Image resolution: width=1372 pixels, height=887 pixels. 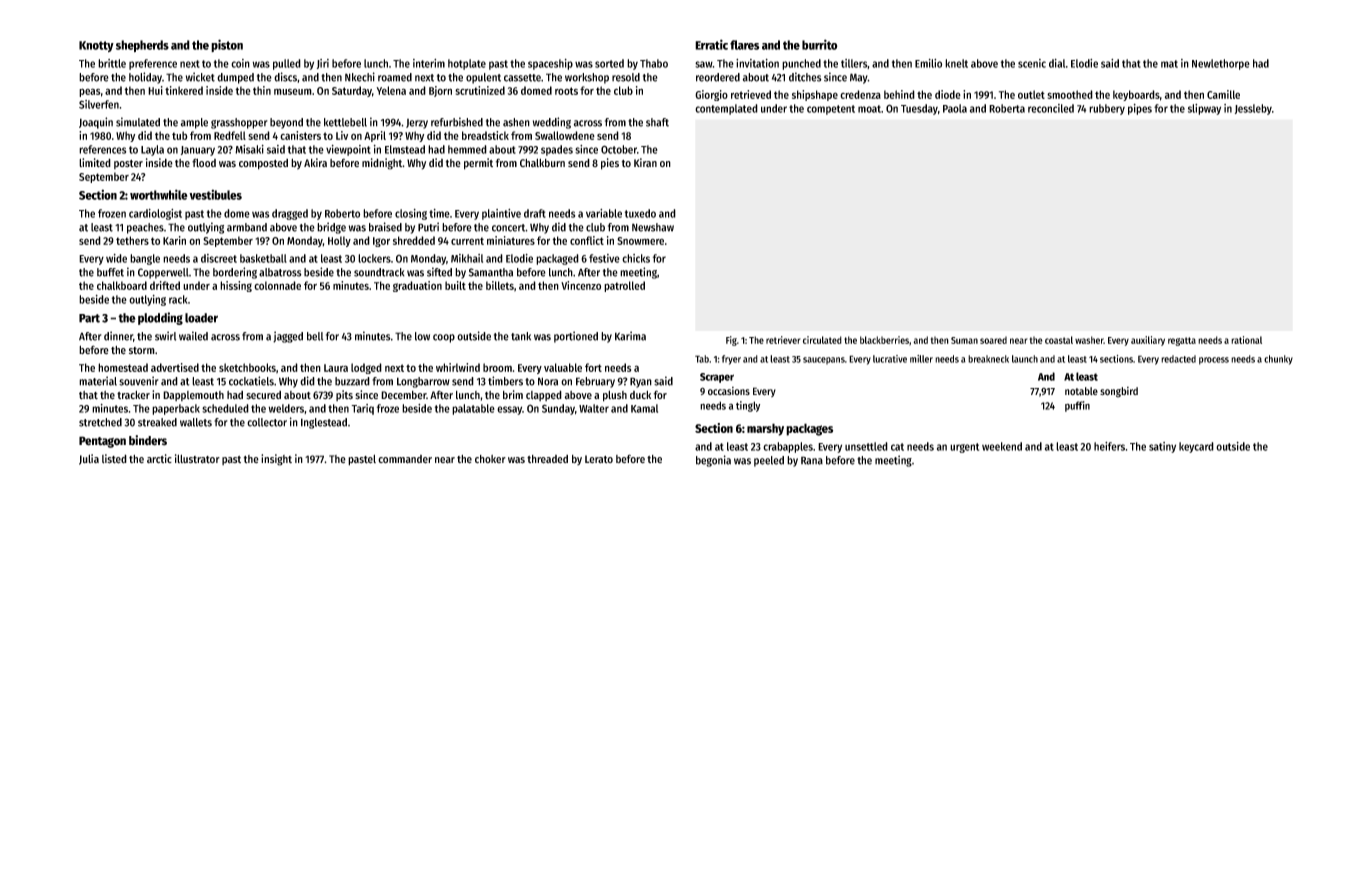 What do you see at coordinates (1057, 63) in the image?
I see `dial` at bounding box center [1057, 63].
